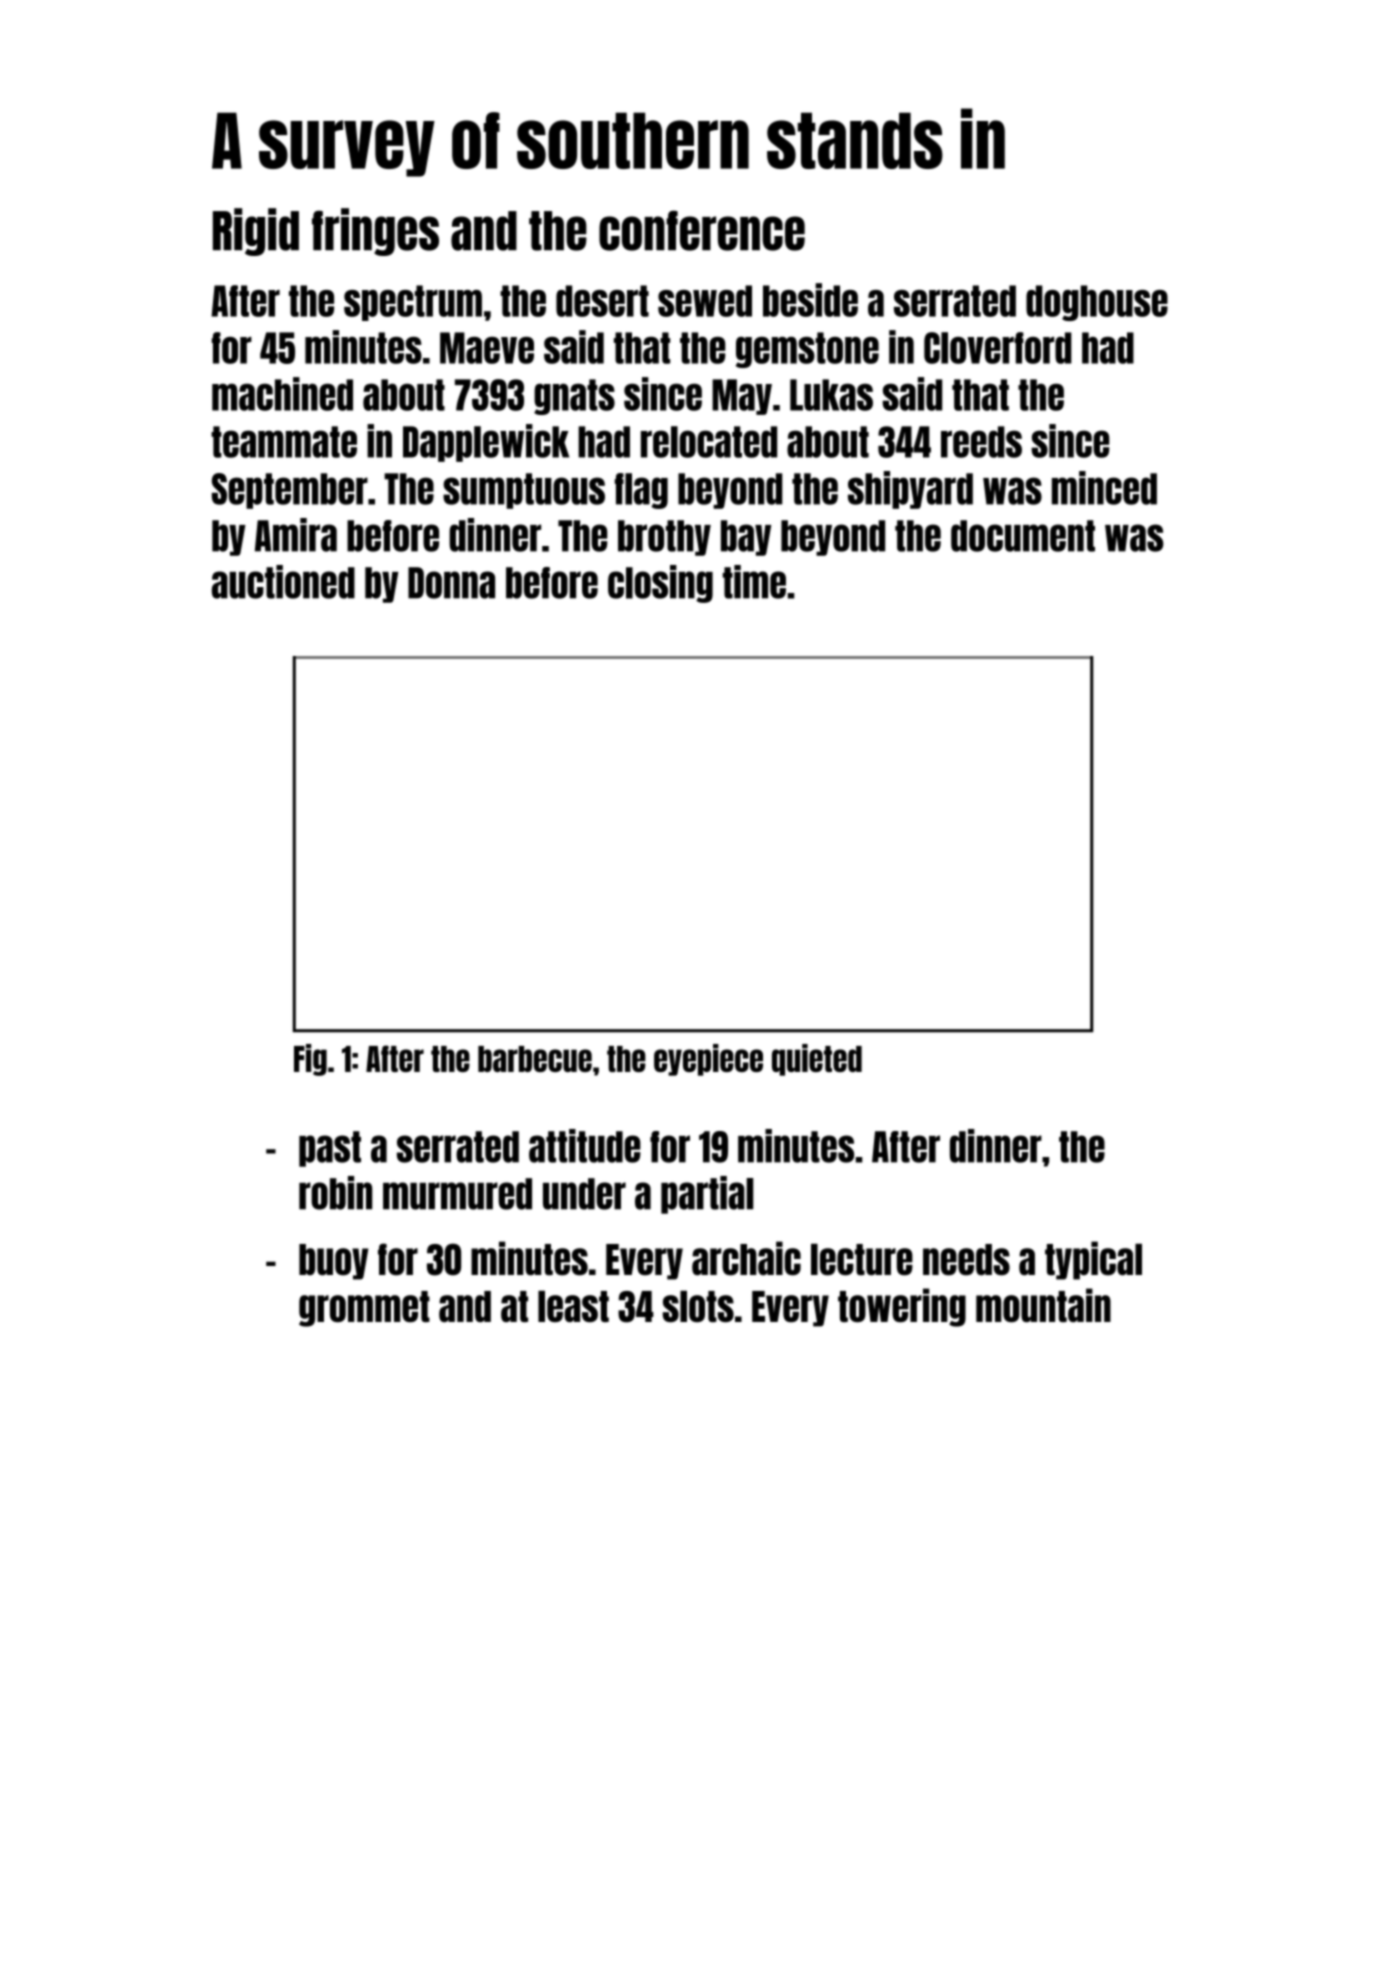 The image size is (1386, 1969). What do you see at coordinates (817, 1060) in the screenshot?
I see `quieted` at bounding box center [817, 1060].
